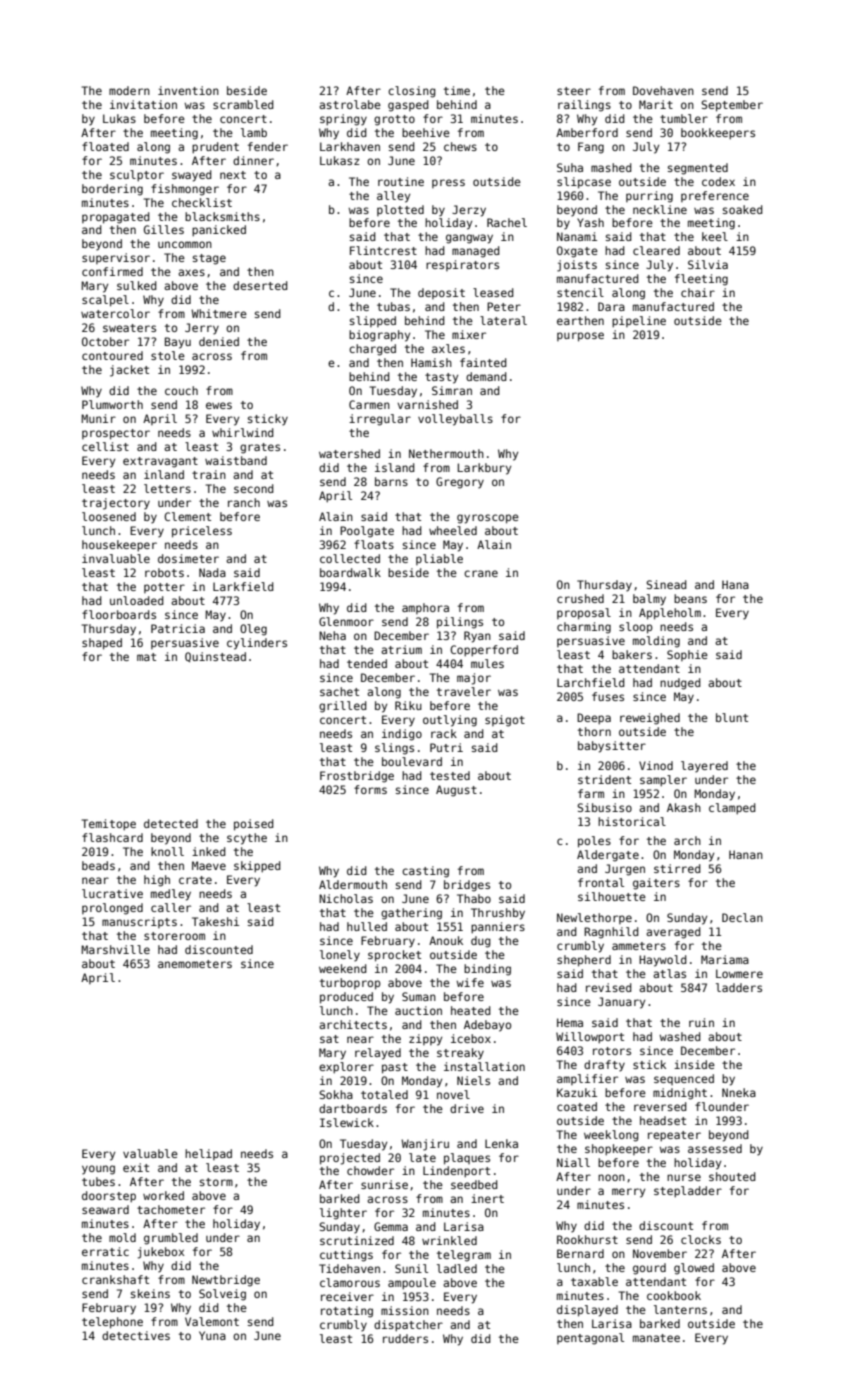 This document has height=1400, width=849. What do you see at coordinates (188, 90) in the document?
I see `invention` at bounding box center [188, 90].
